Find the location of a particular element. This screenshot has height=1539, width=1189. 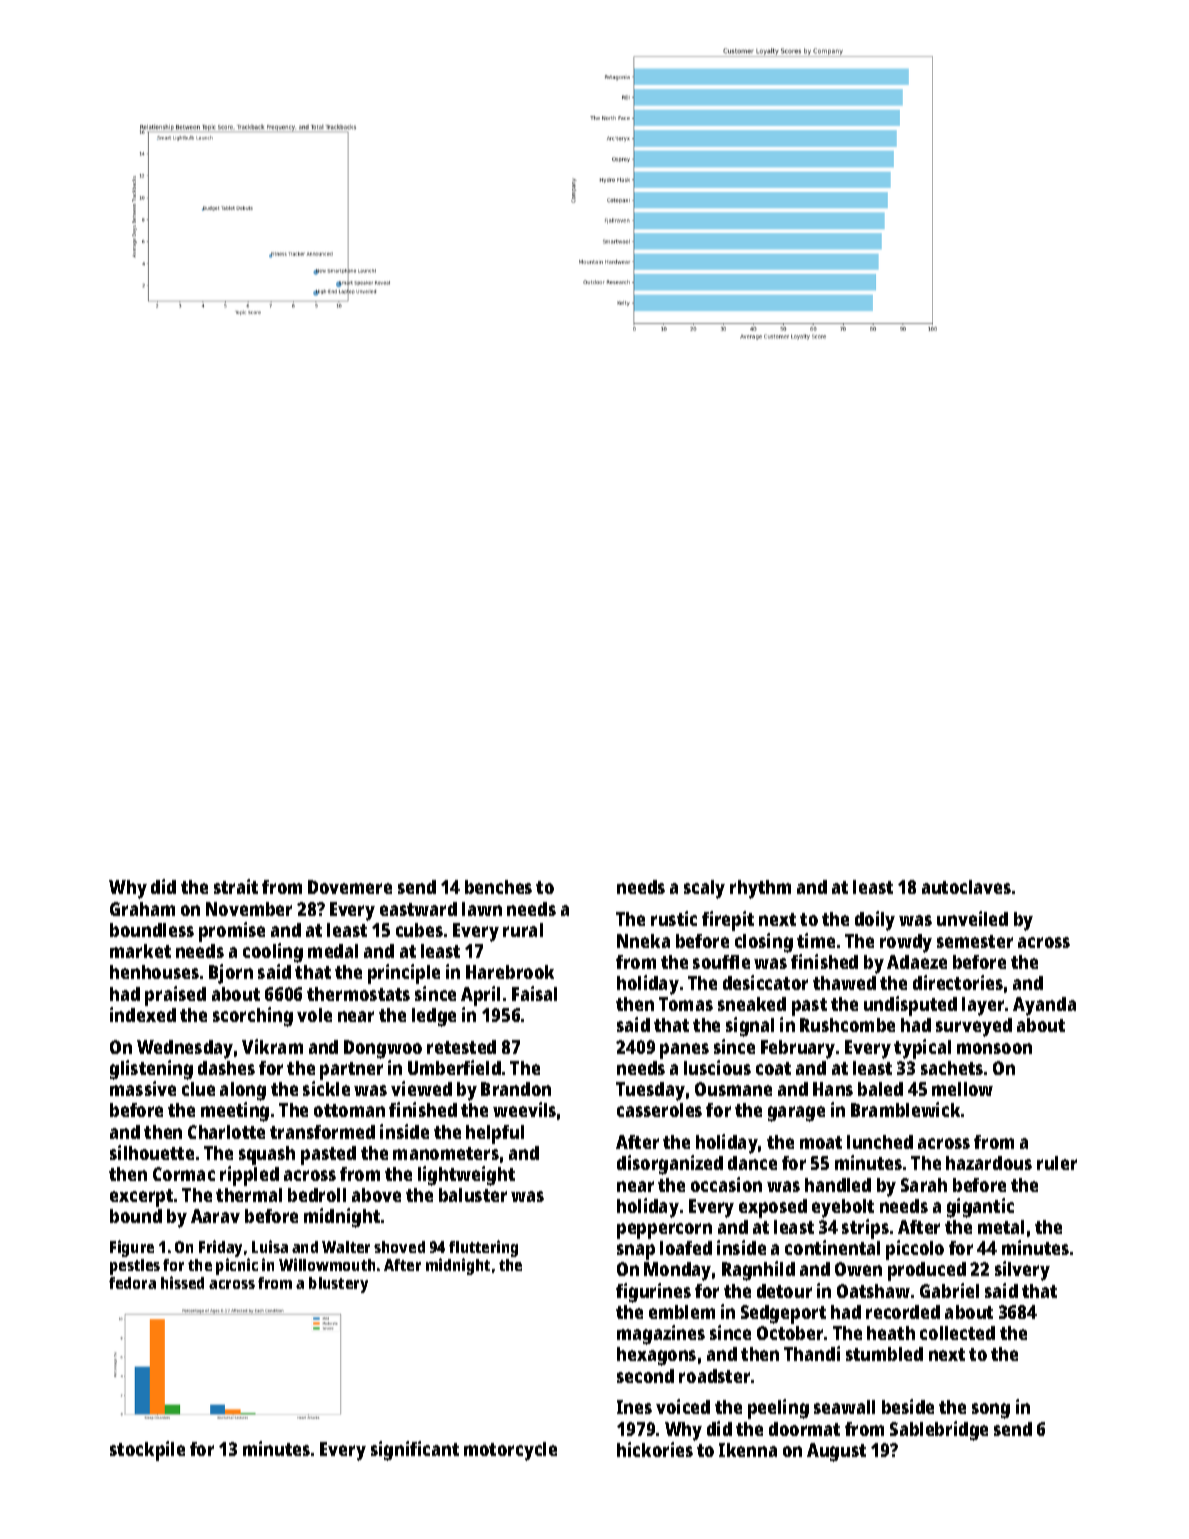

occasion is located at coordinates (726, 1184).
